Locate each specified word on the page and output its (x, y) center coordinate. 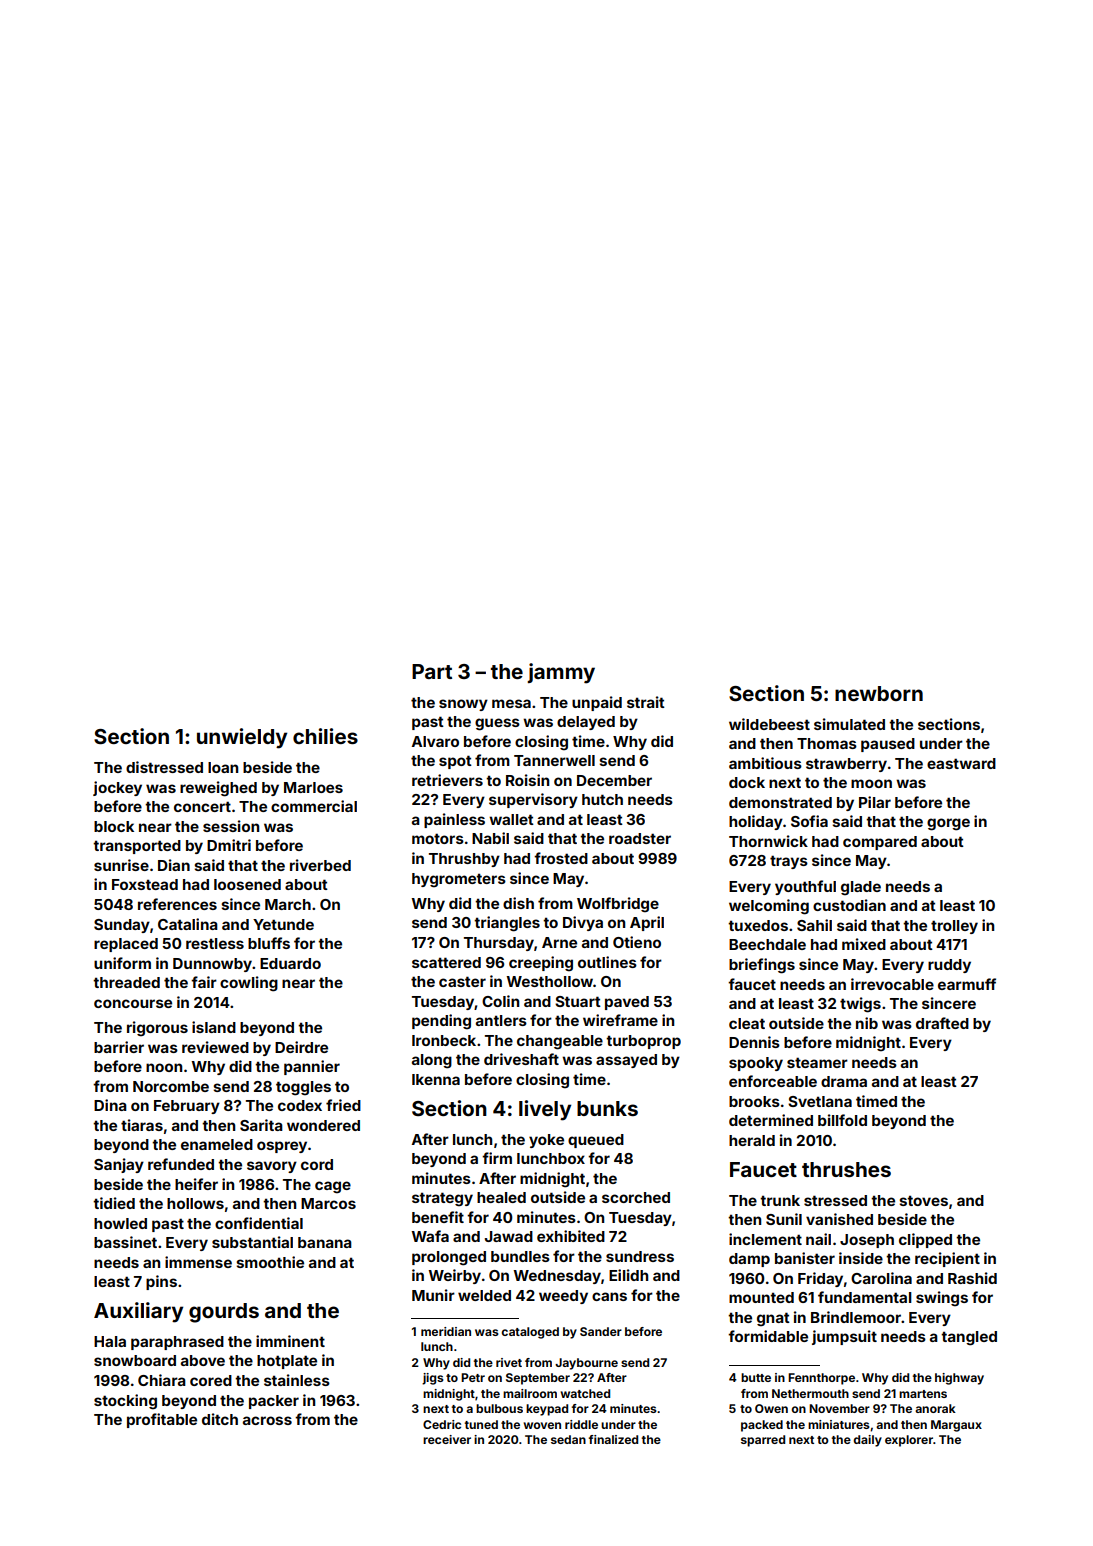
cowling (249, 984)
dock (747, 782)
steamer (817, 1062)
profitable (162, 1420)
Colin (500, 1001)
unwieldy (242, 738)
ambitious (765, 763)
